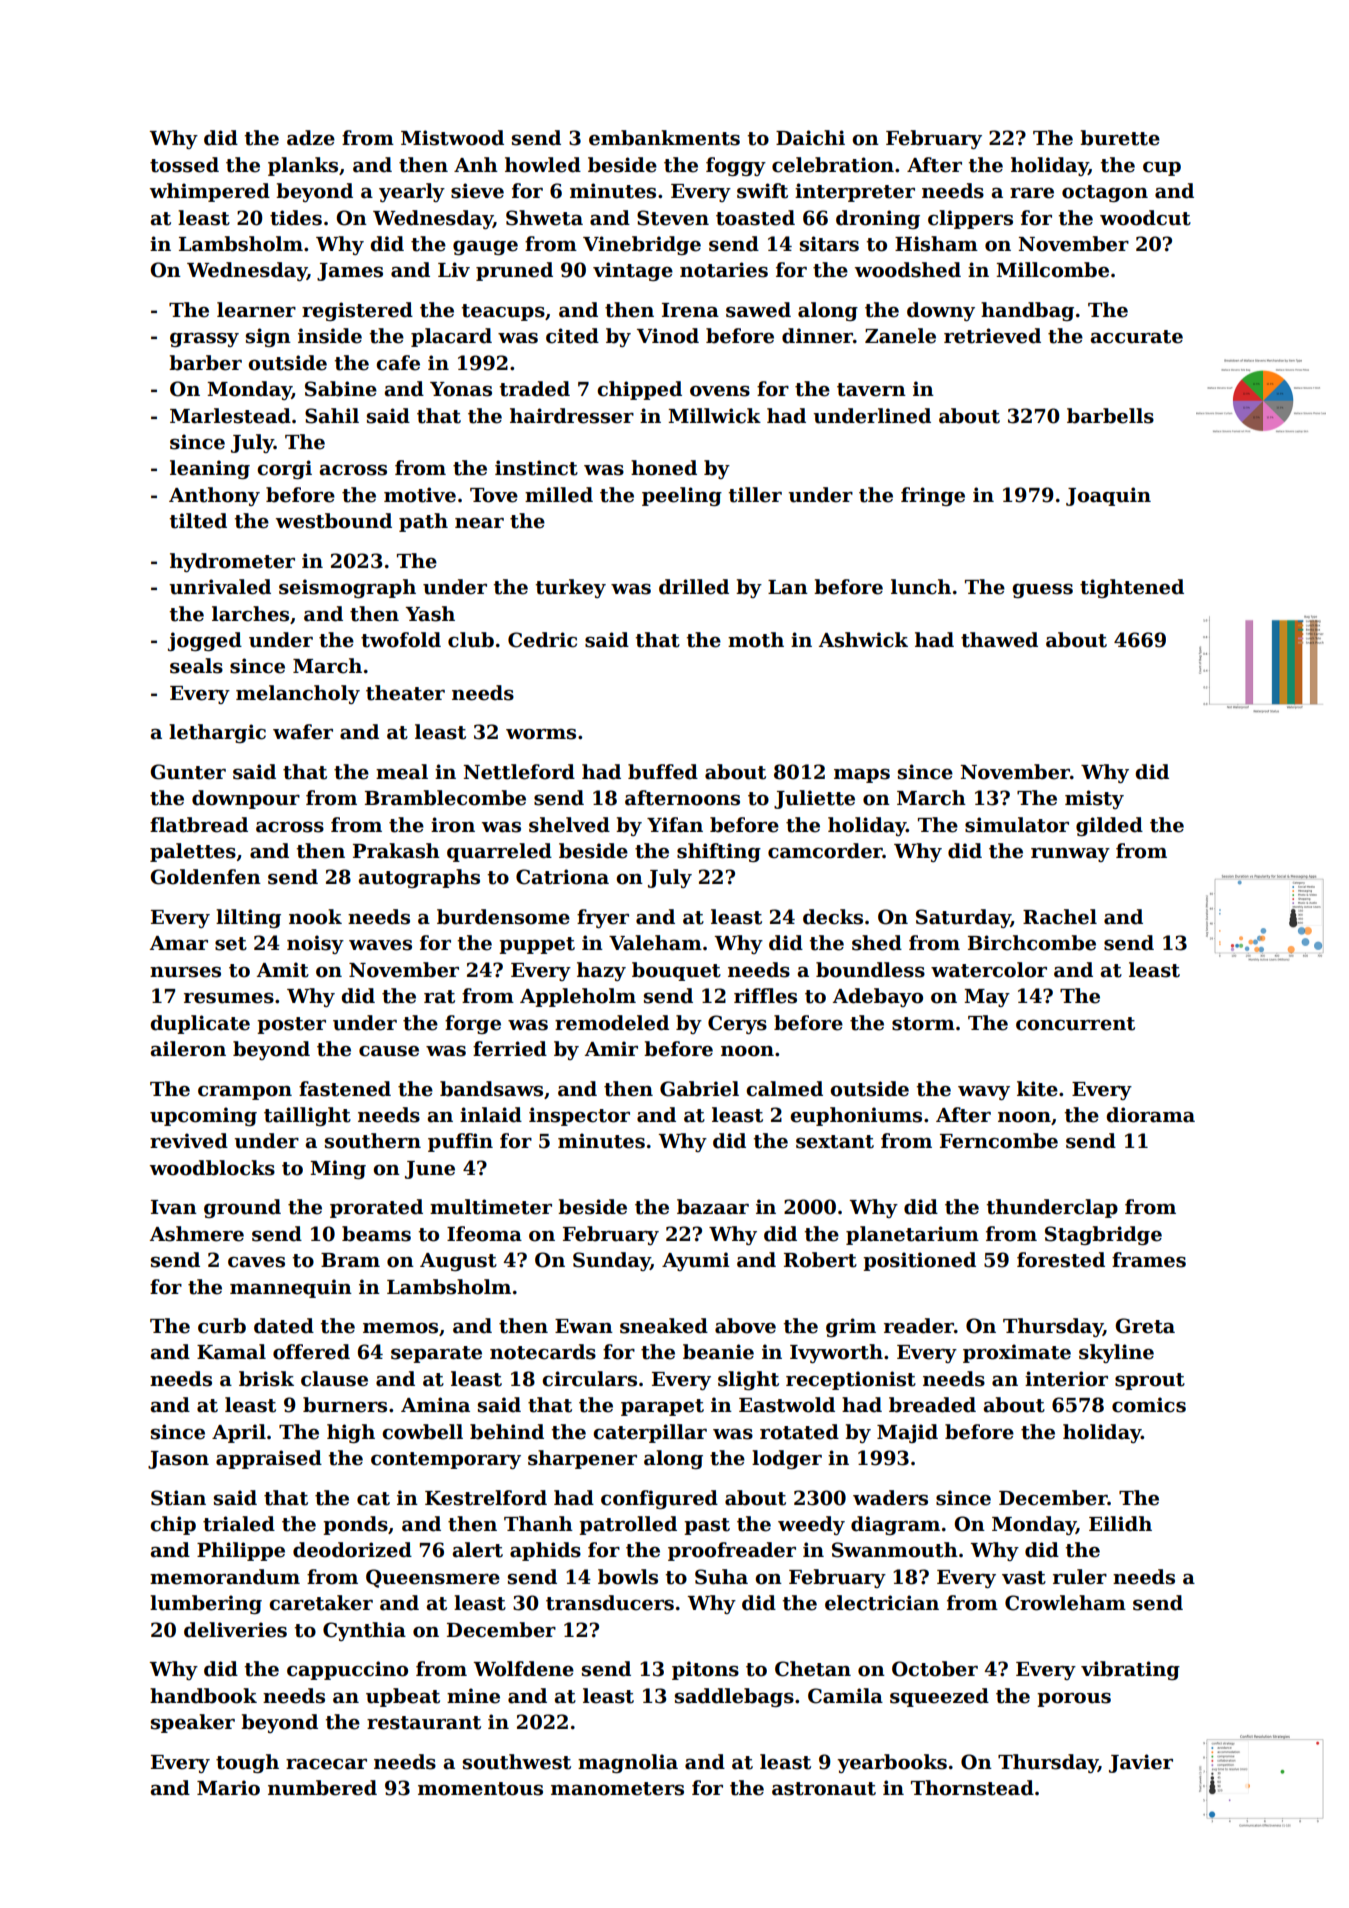  What do you see at coordinates (197, 1234) in the screenshot?
I see `Ashmere` at bounding box center [197, 1234].
